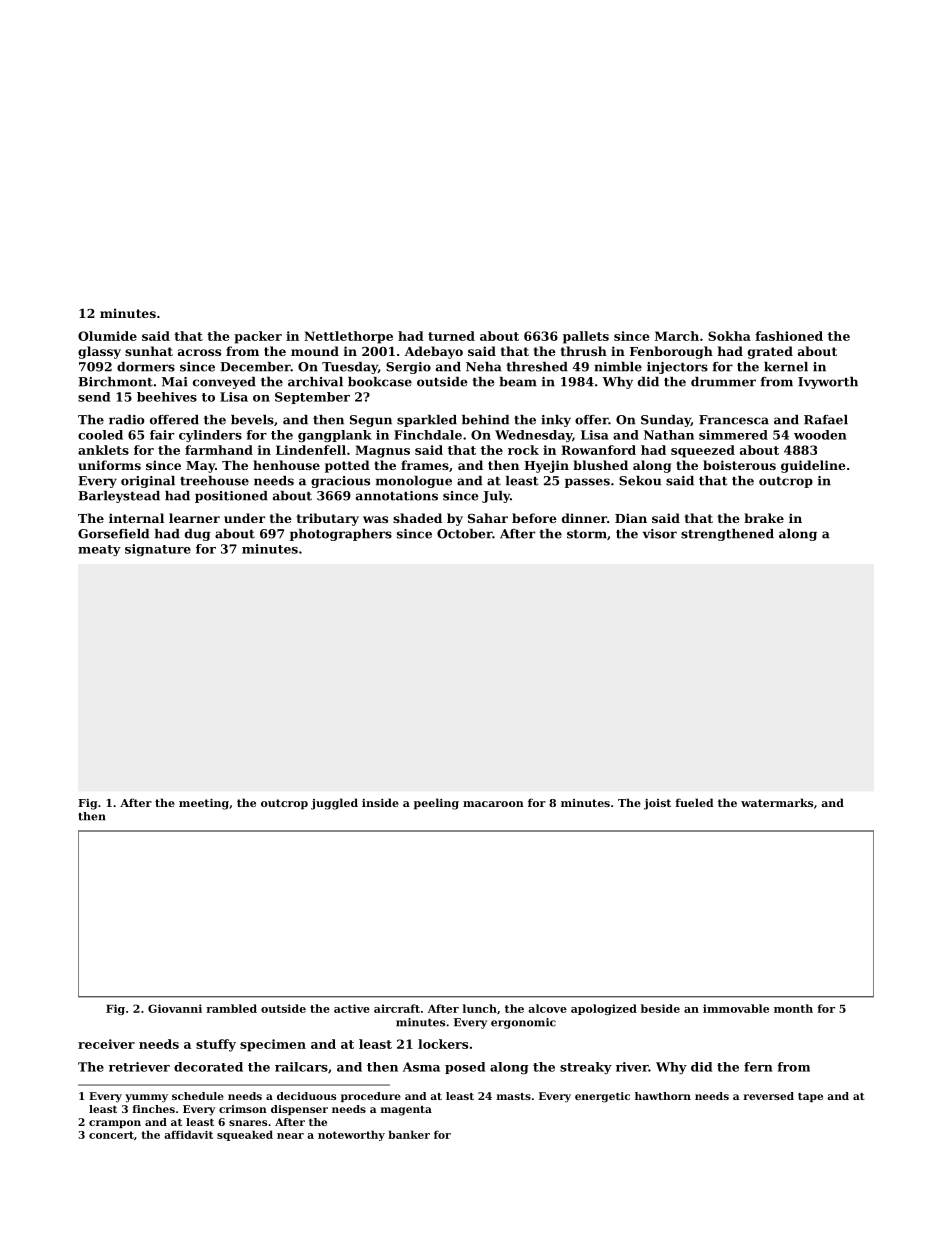 This image has height=1233, width=952. Describe the element at coordinates (111, 1135) in the image. I see `concert` at that location.
